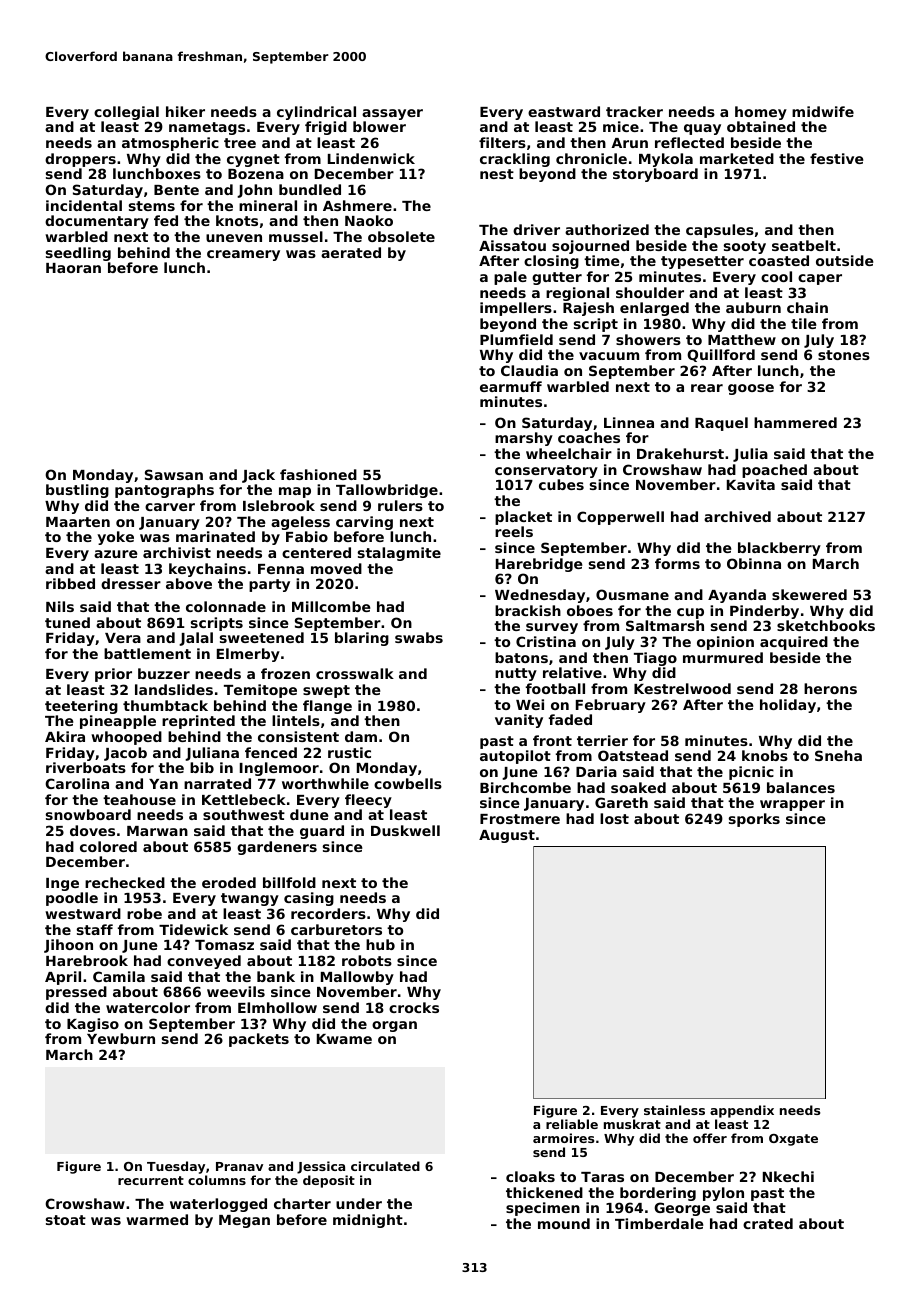 This image has height=1308, width=924. I want to click on Duskwell, so click(405, 830).
